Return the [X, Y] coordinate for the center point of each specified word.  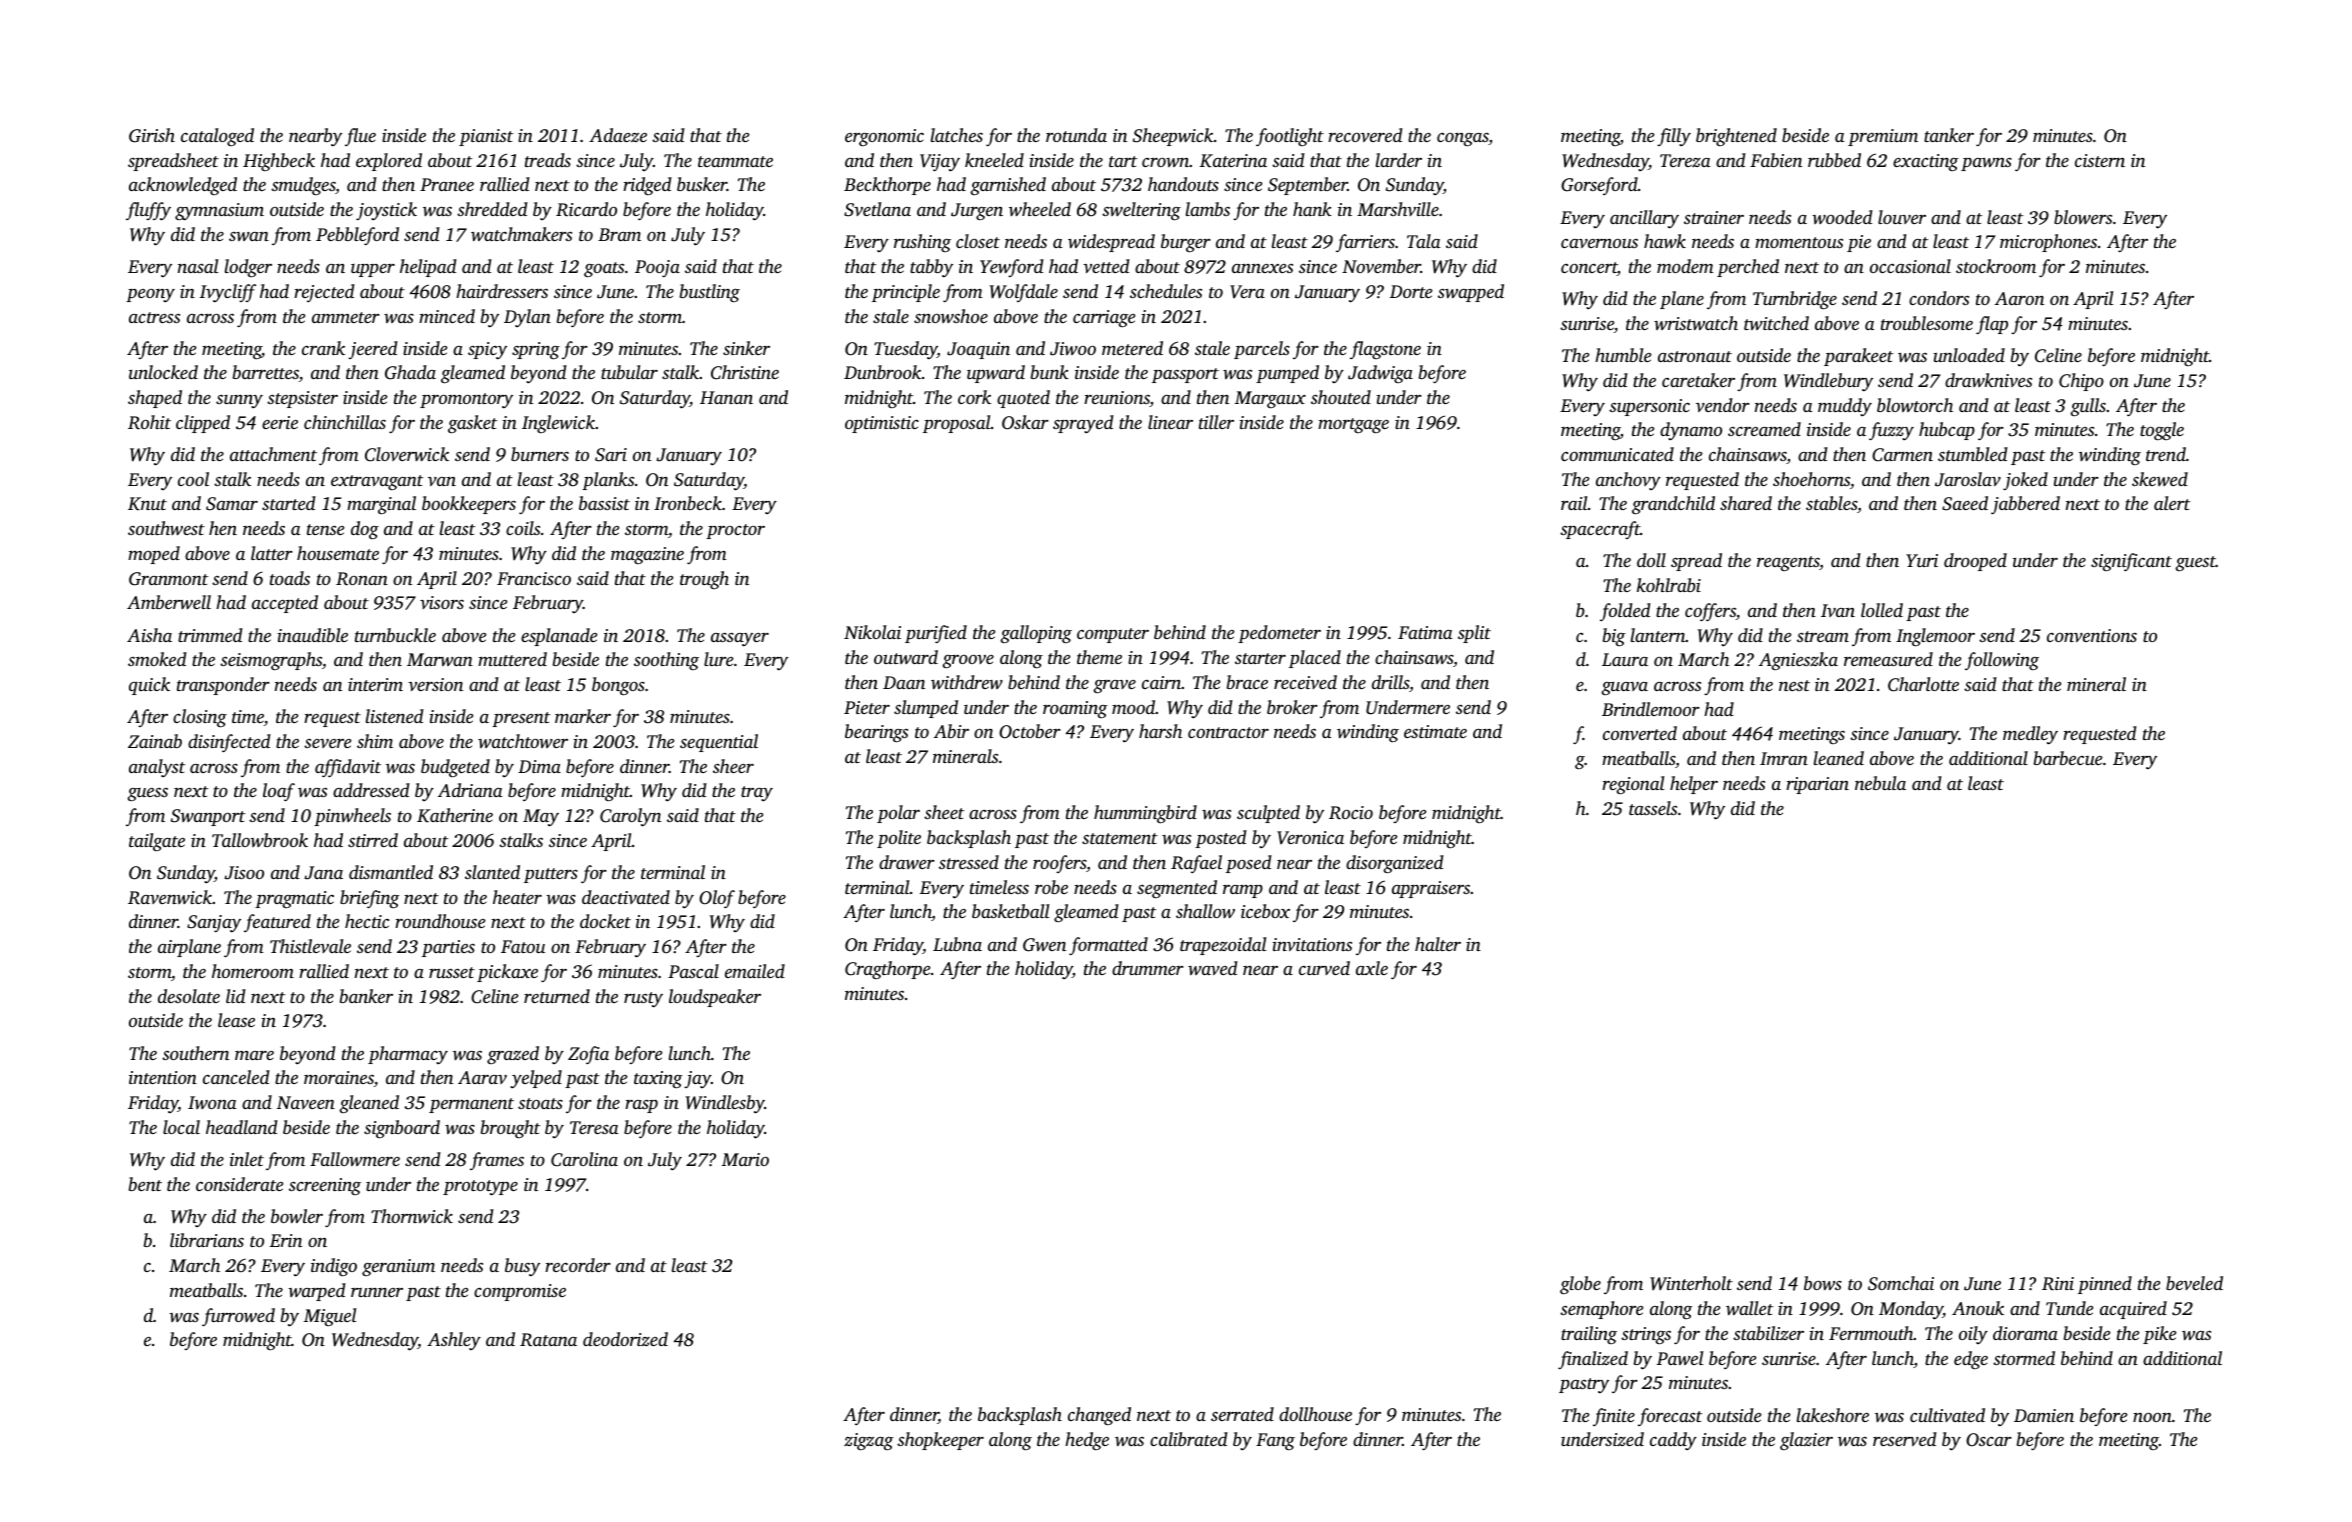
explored [389, 162]
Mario [745, 1159]
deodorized [625, 1339]
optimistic [882, 424]
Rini [2058, 1284]
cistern [2100, 160]
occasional [1910, 266]
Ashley [454, 1341]
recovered [1365, 135]
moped [154, 555]
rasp [641, 1106]
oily [1973, 1335]
